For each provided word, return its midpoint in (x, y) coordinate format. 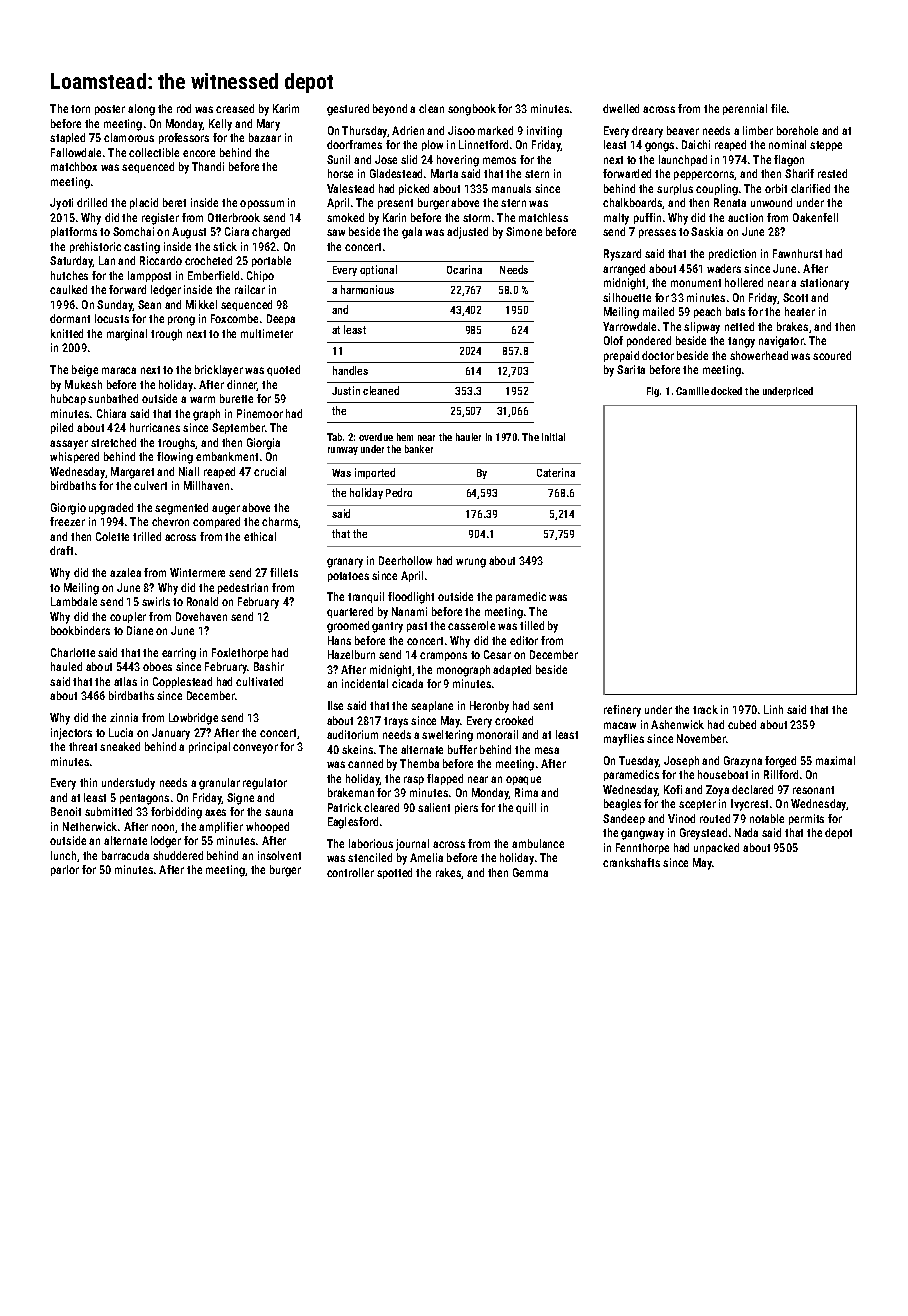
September (238, 428)
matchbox (74, 166)
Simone (524, 231)
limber (758, 130)
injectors (71, 734)
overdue (376, 437)
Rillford (781, 774)
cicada (407, 683)
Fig (653, 392)
